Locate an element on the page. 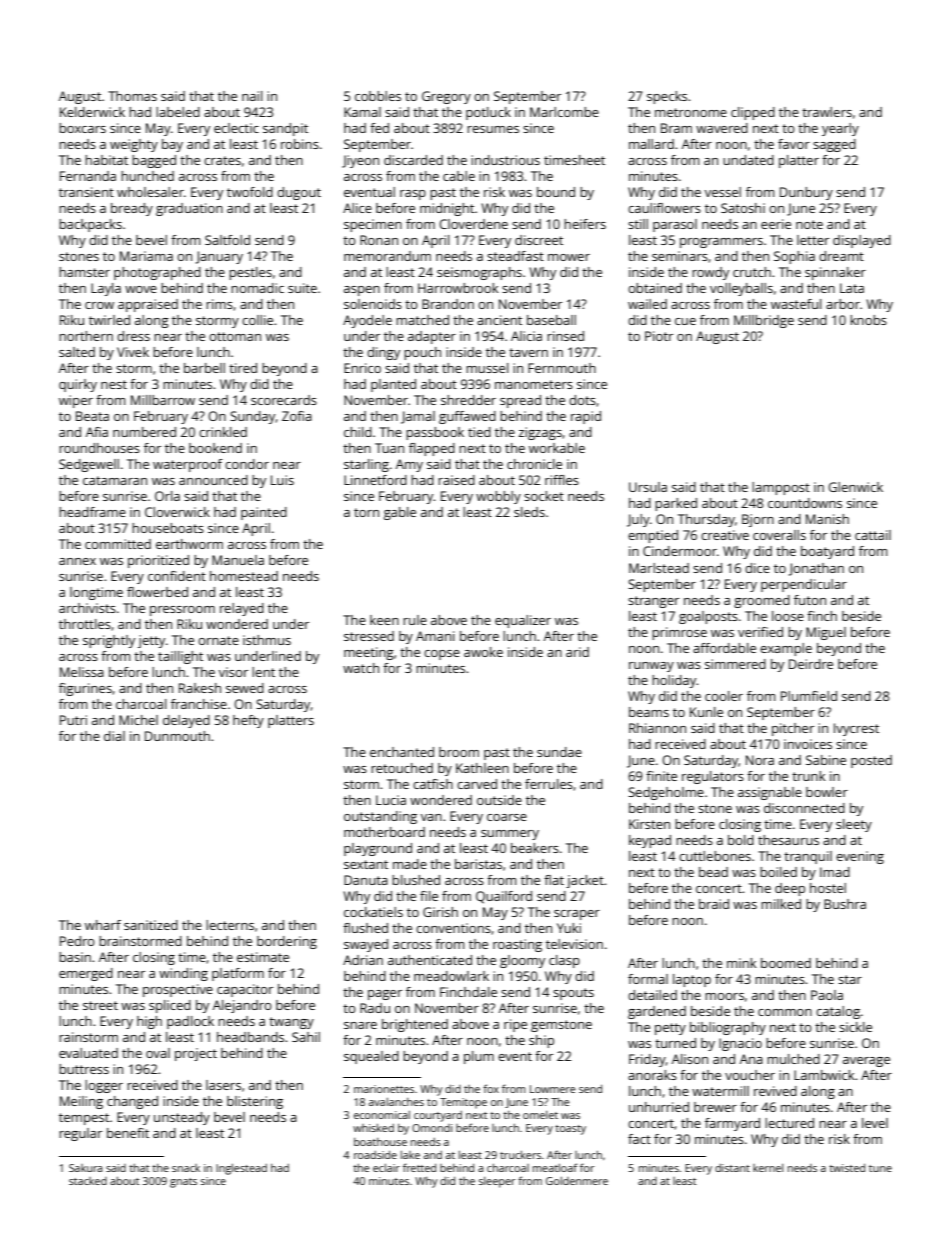 Image resolution: width=952 pixels, height=1233 pixels. ripe is located at coordinates (515, 1025).
